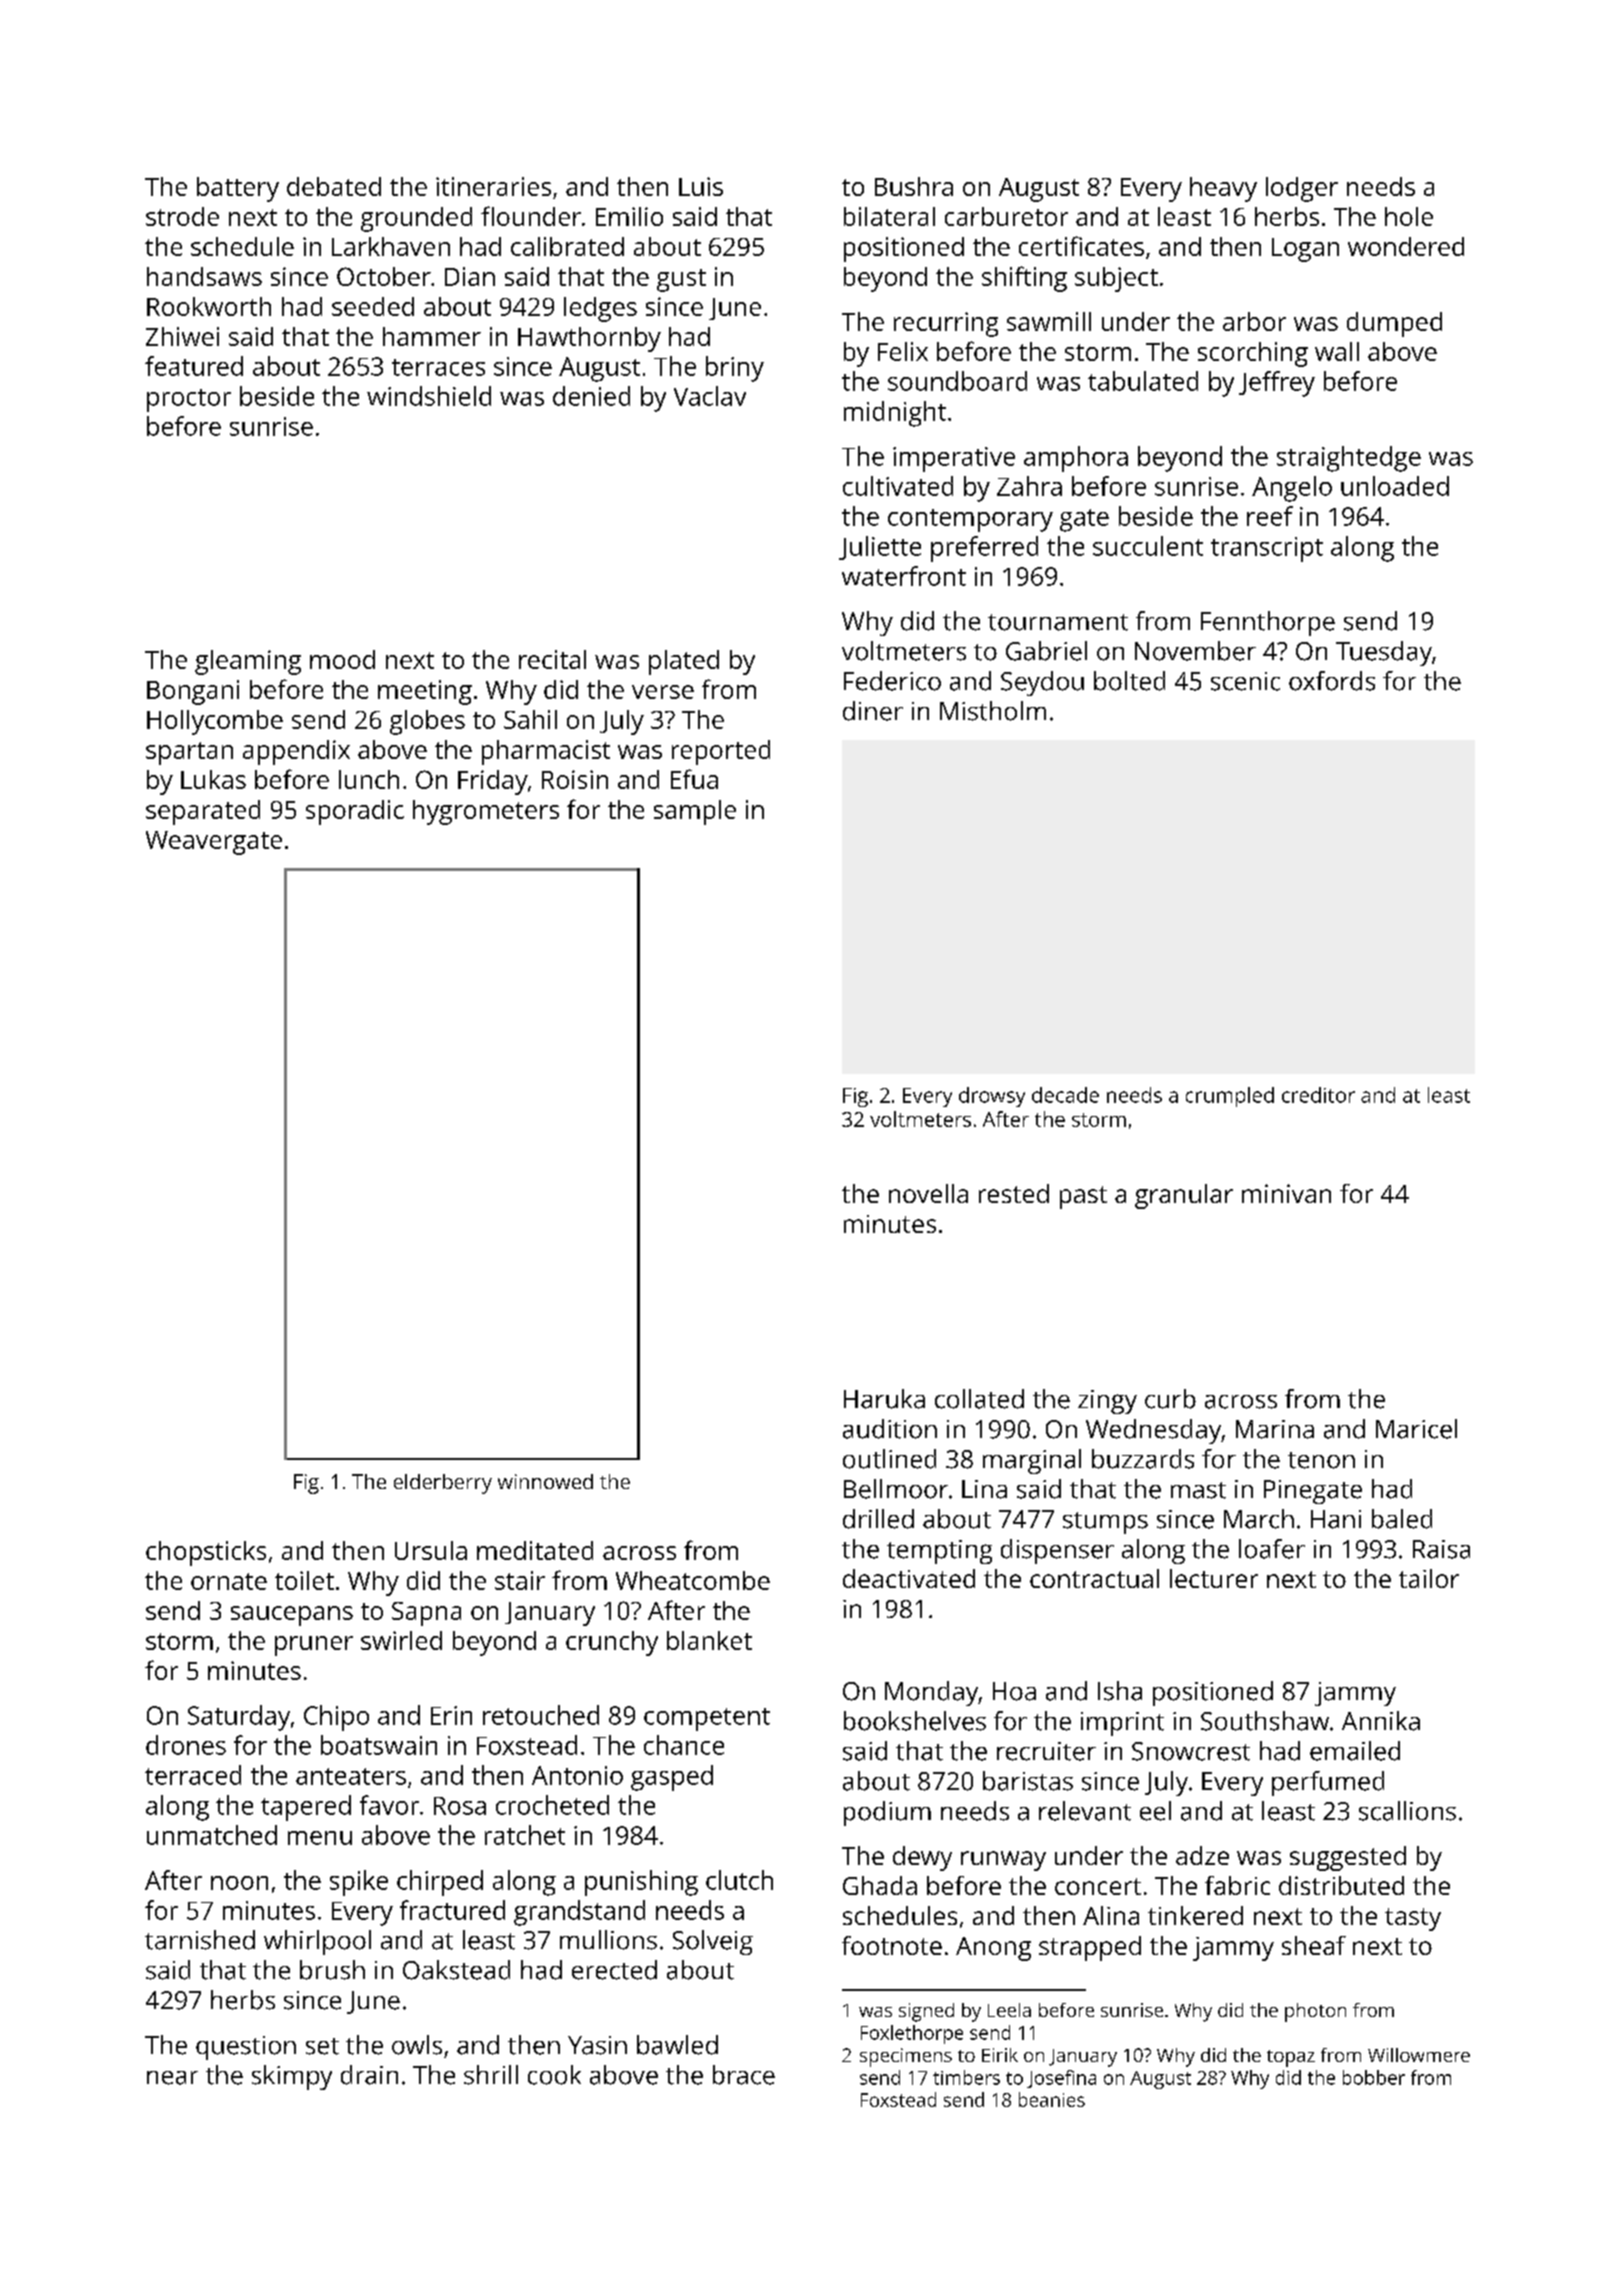  I want to click on succulent, so click(1148, 546).
